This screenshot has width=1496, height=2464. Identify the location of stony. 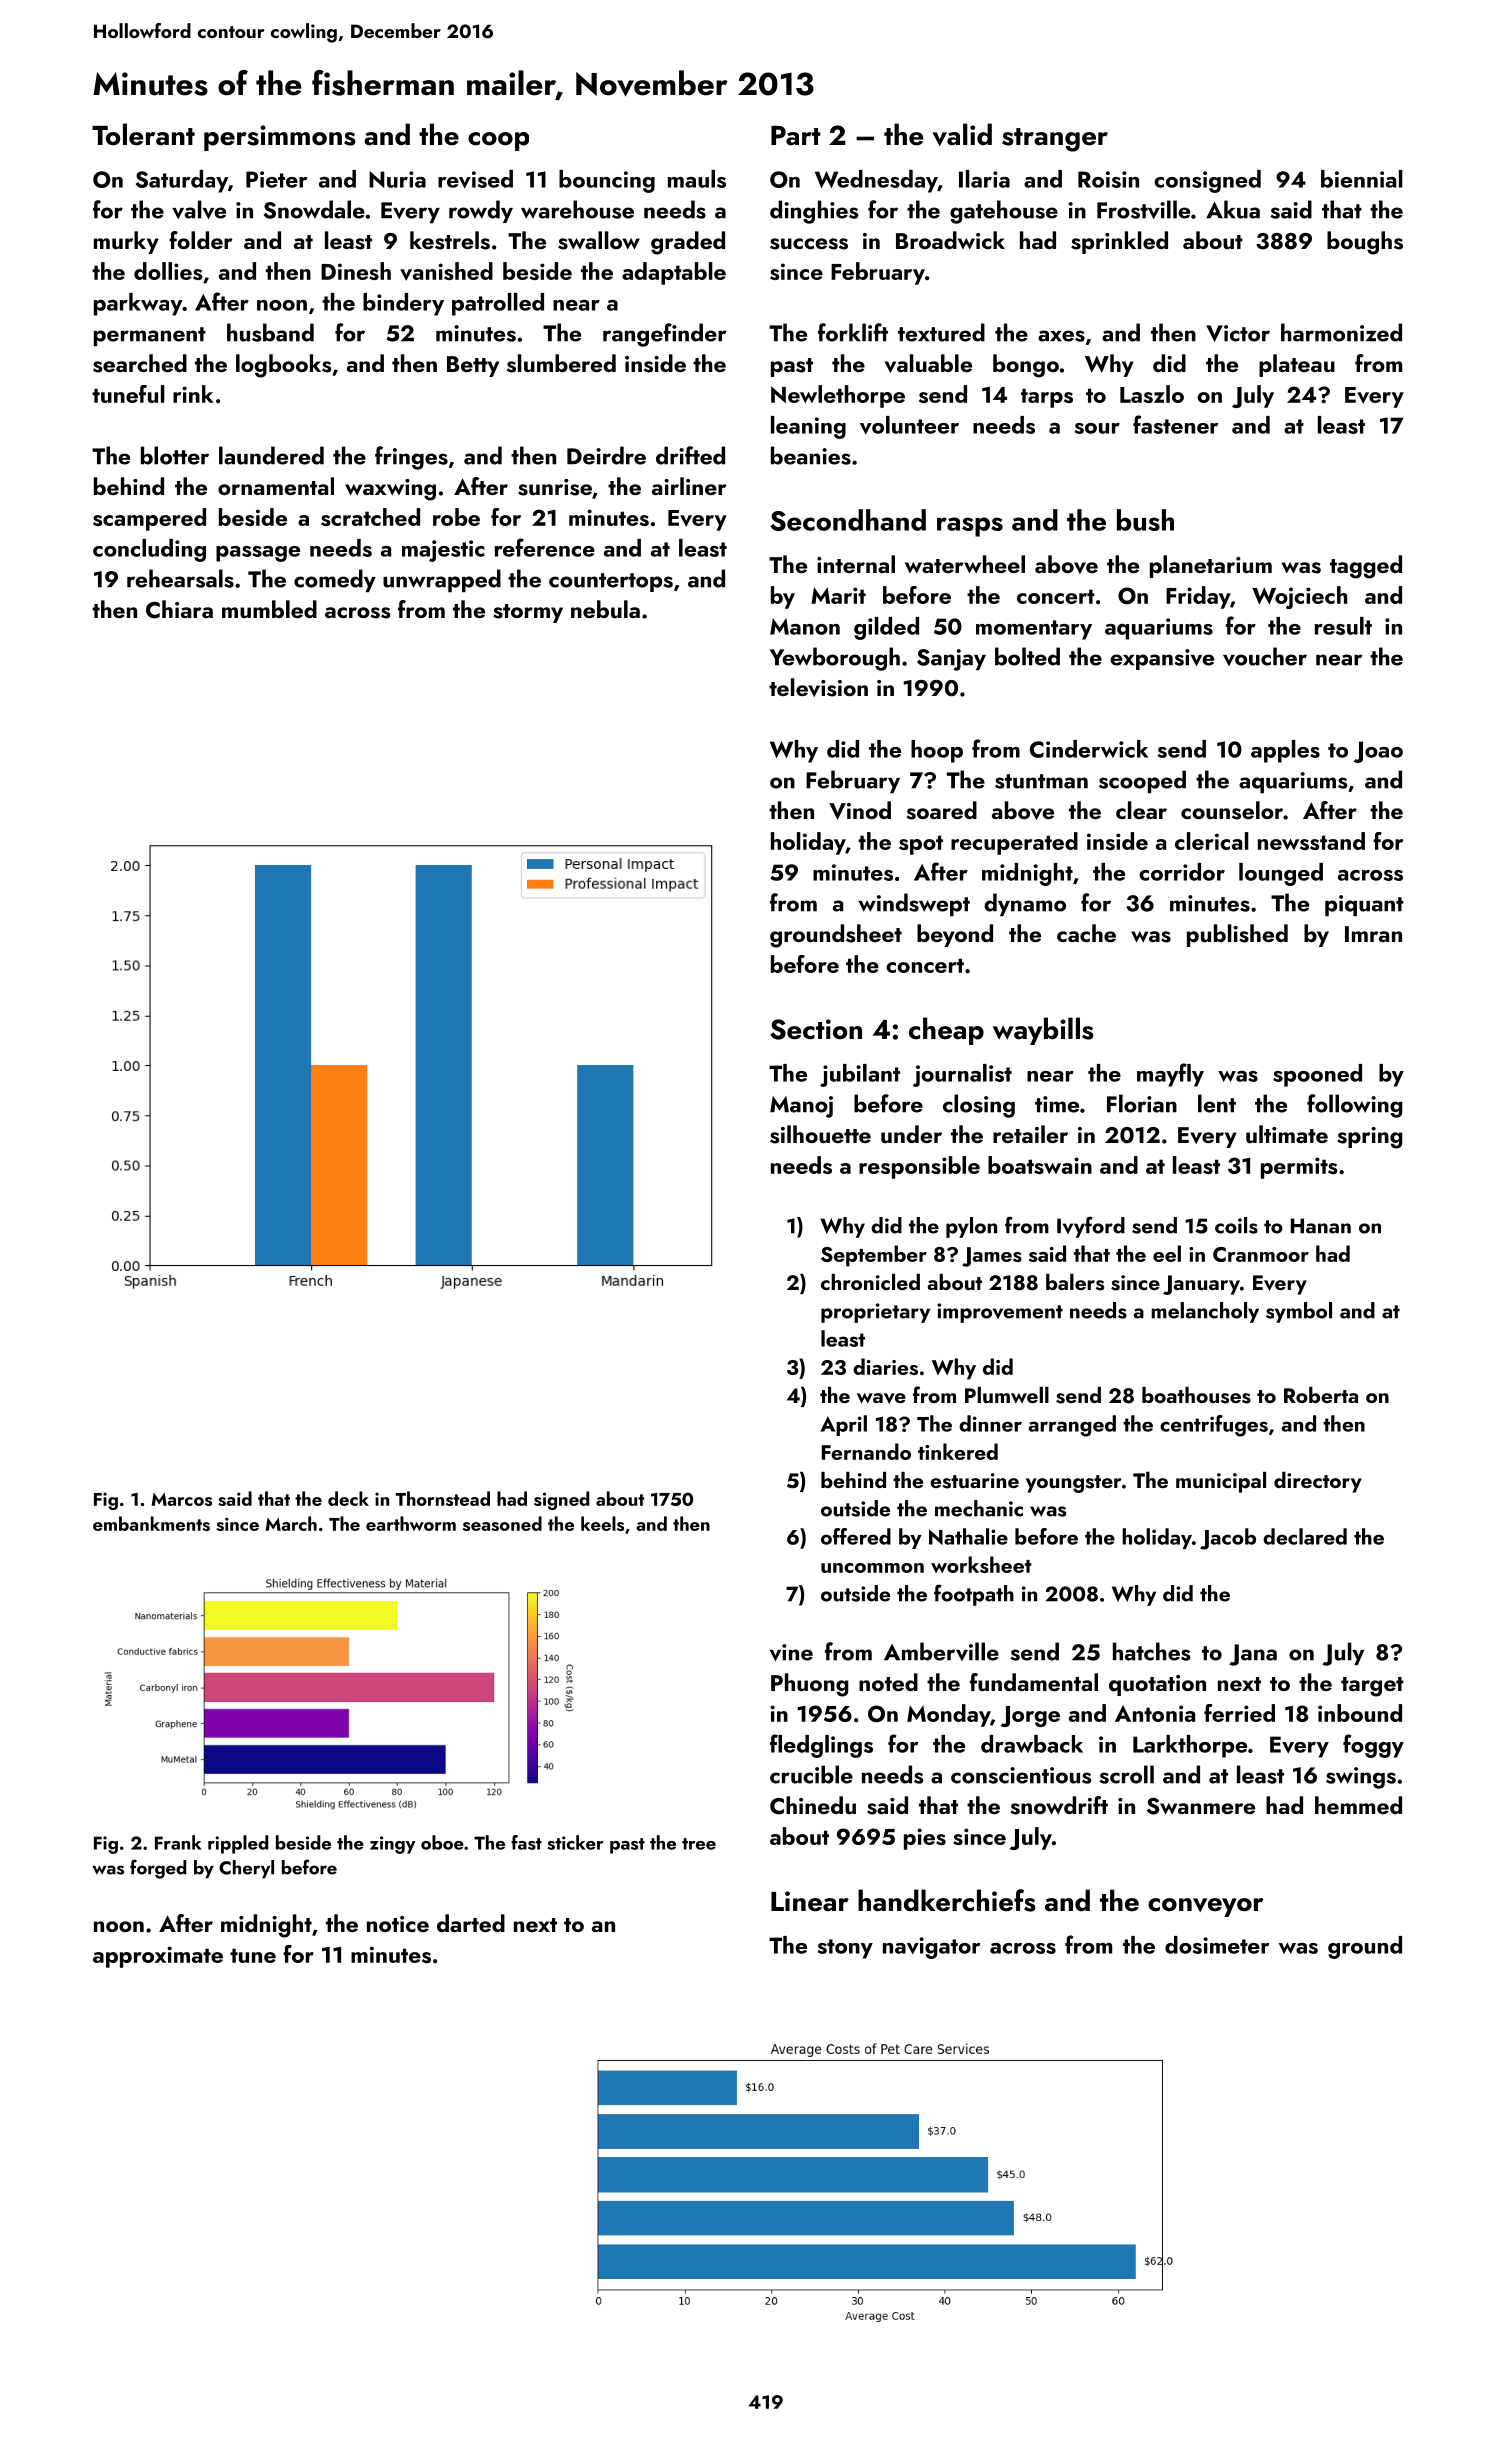
(845, 1949).
